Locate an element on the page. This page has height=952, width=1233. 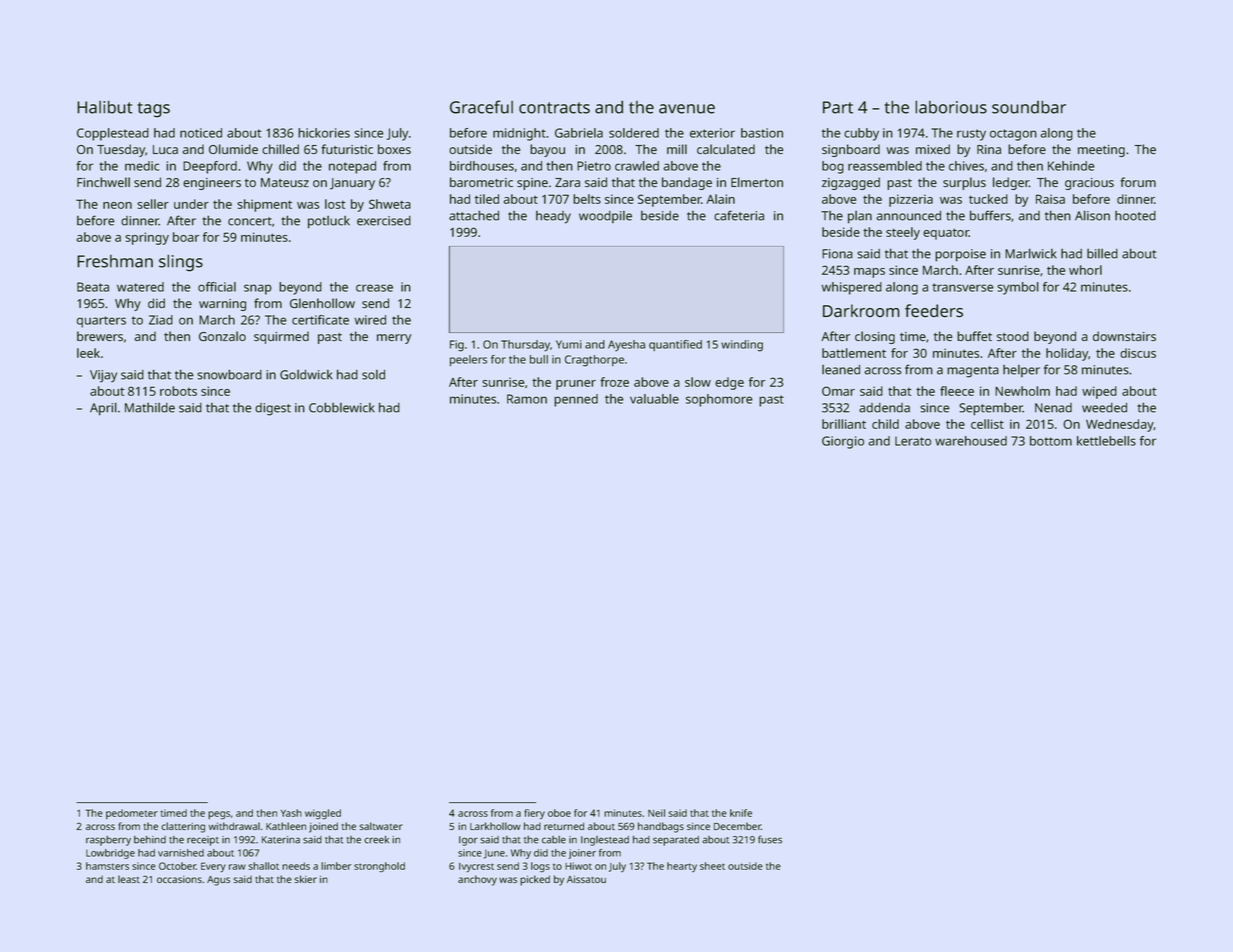
Cobblewick is located at coordinates (342, 407).
